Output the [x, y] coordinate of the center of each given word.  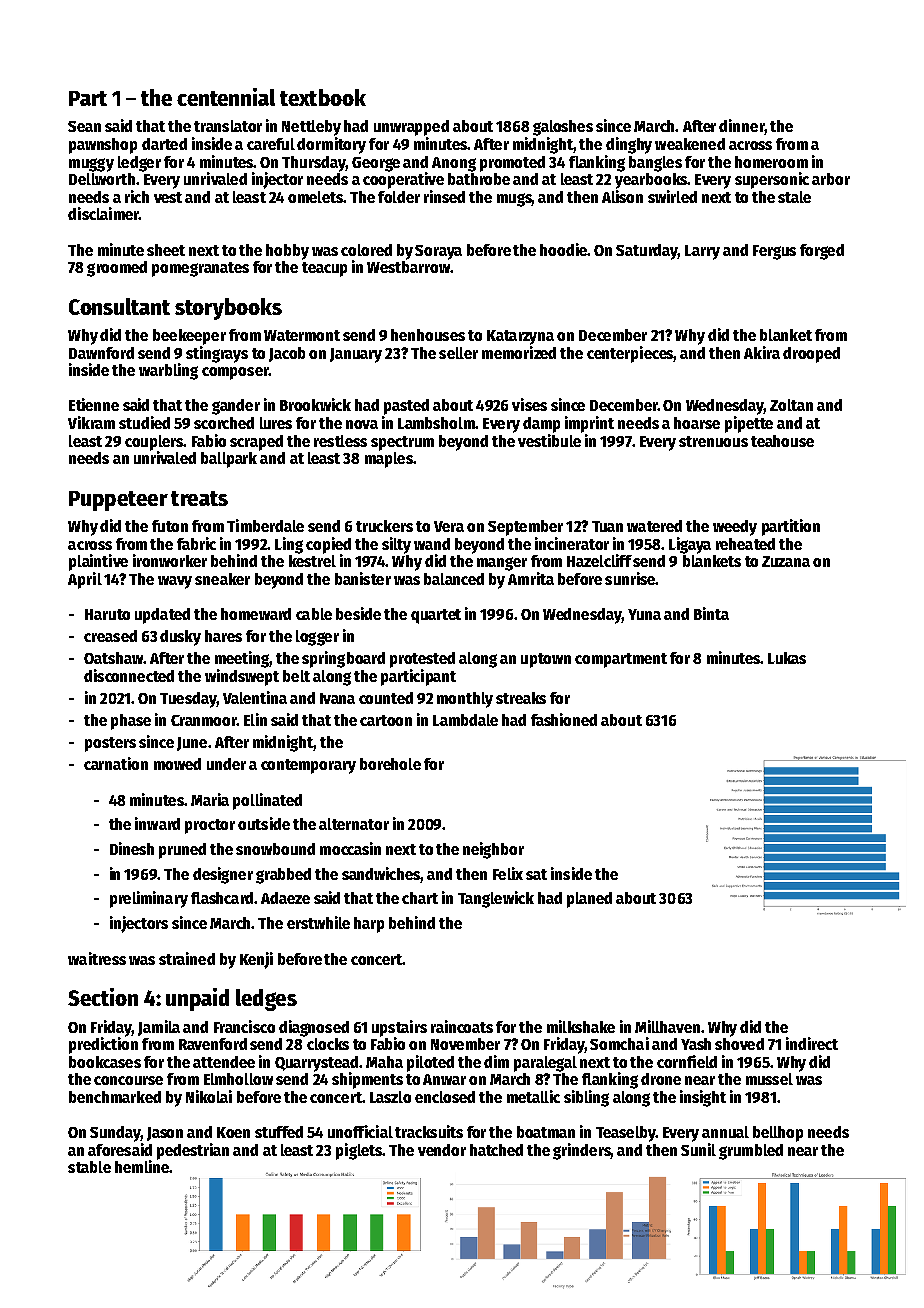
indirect [812, 1043]
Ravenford [213, 1044]
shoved [739, 1044]
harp [369, 925]
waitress [97, 958]
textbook [323, 97]
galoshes [563, 128]
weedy [735, 528]
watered [654, 526]
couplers [154, 443]
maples [389, 460]
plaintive [98, 562]
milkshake [581, 1026]
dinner [741, 125]
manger [502, 564]
